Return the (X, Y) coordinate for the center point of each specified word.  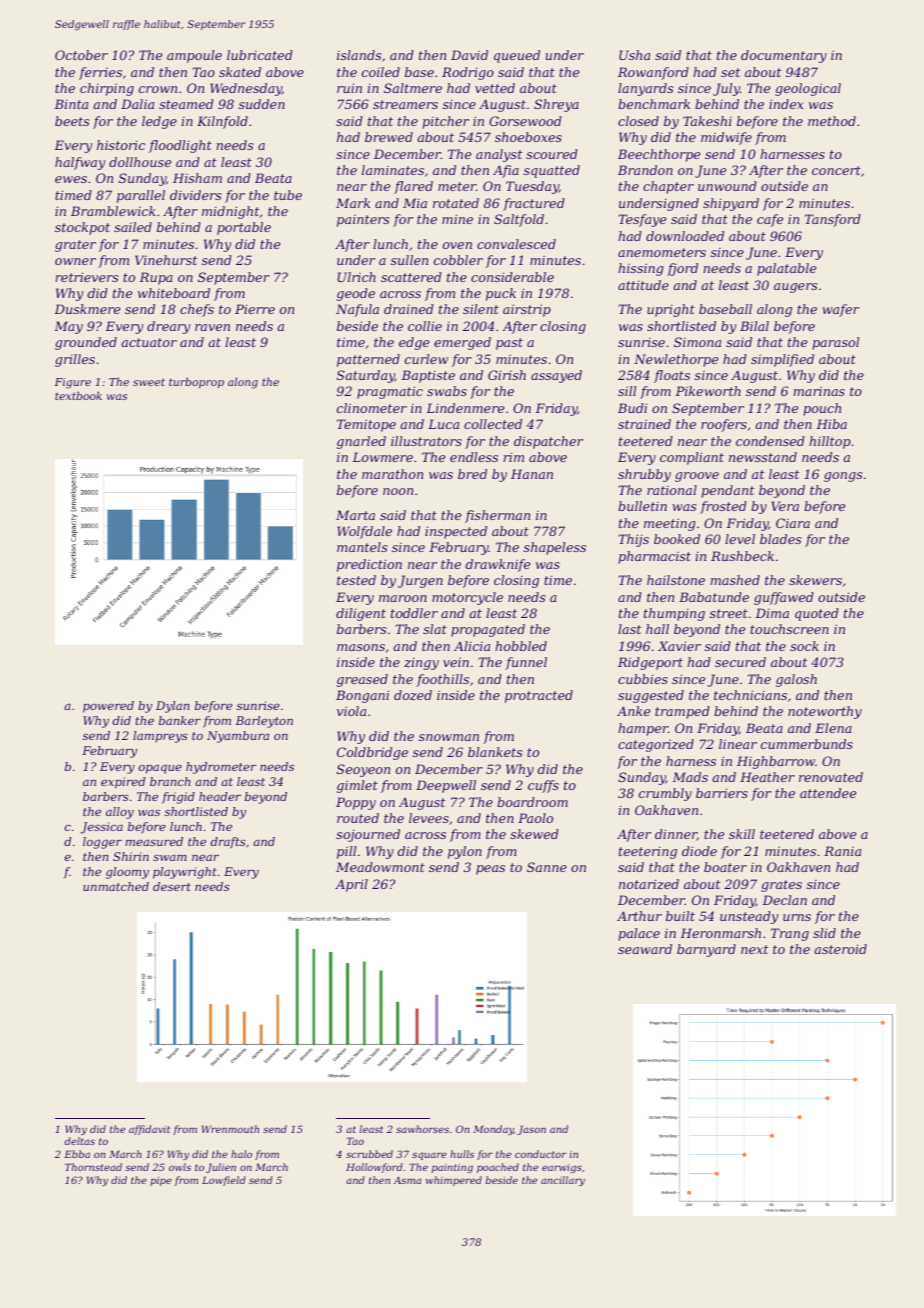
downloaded (685, 236)
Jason (531, 1130)
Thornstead (93, 1167)
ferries (100, 73)
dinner (676, 835)
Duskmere (87, 309)
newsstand (763, 457)
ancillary (563, 1181)
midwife (726, 138)
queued (517, 56)
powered (108, 707)
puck (501, 294)
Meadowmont (380, 867)
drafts (228, 843)
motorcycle (467, 598)
